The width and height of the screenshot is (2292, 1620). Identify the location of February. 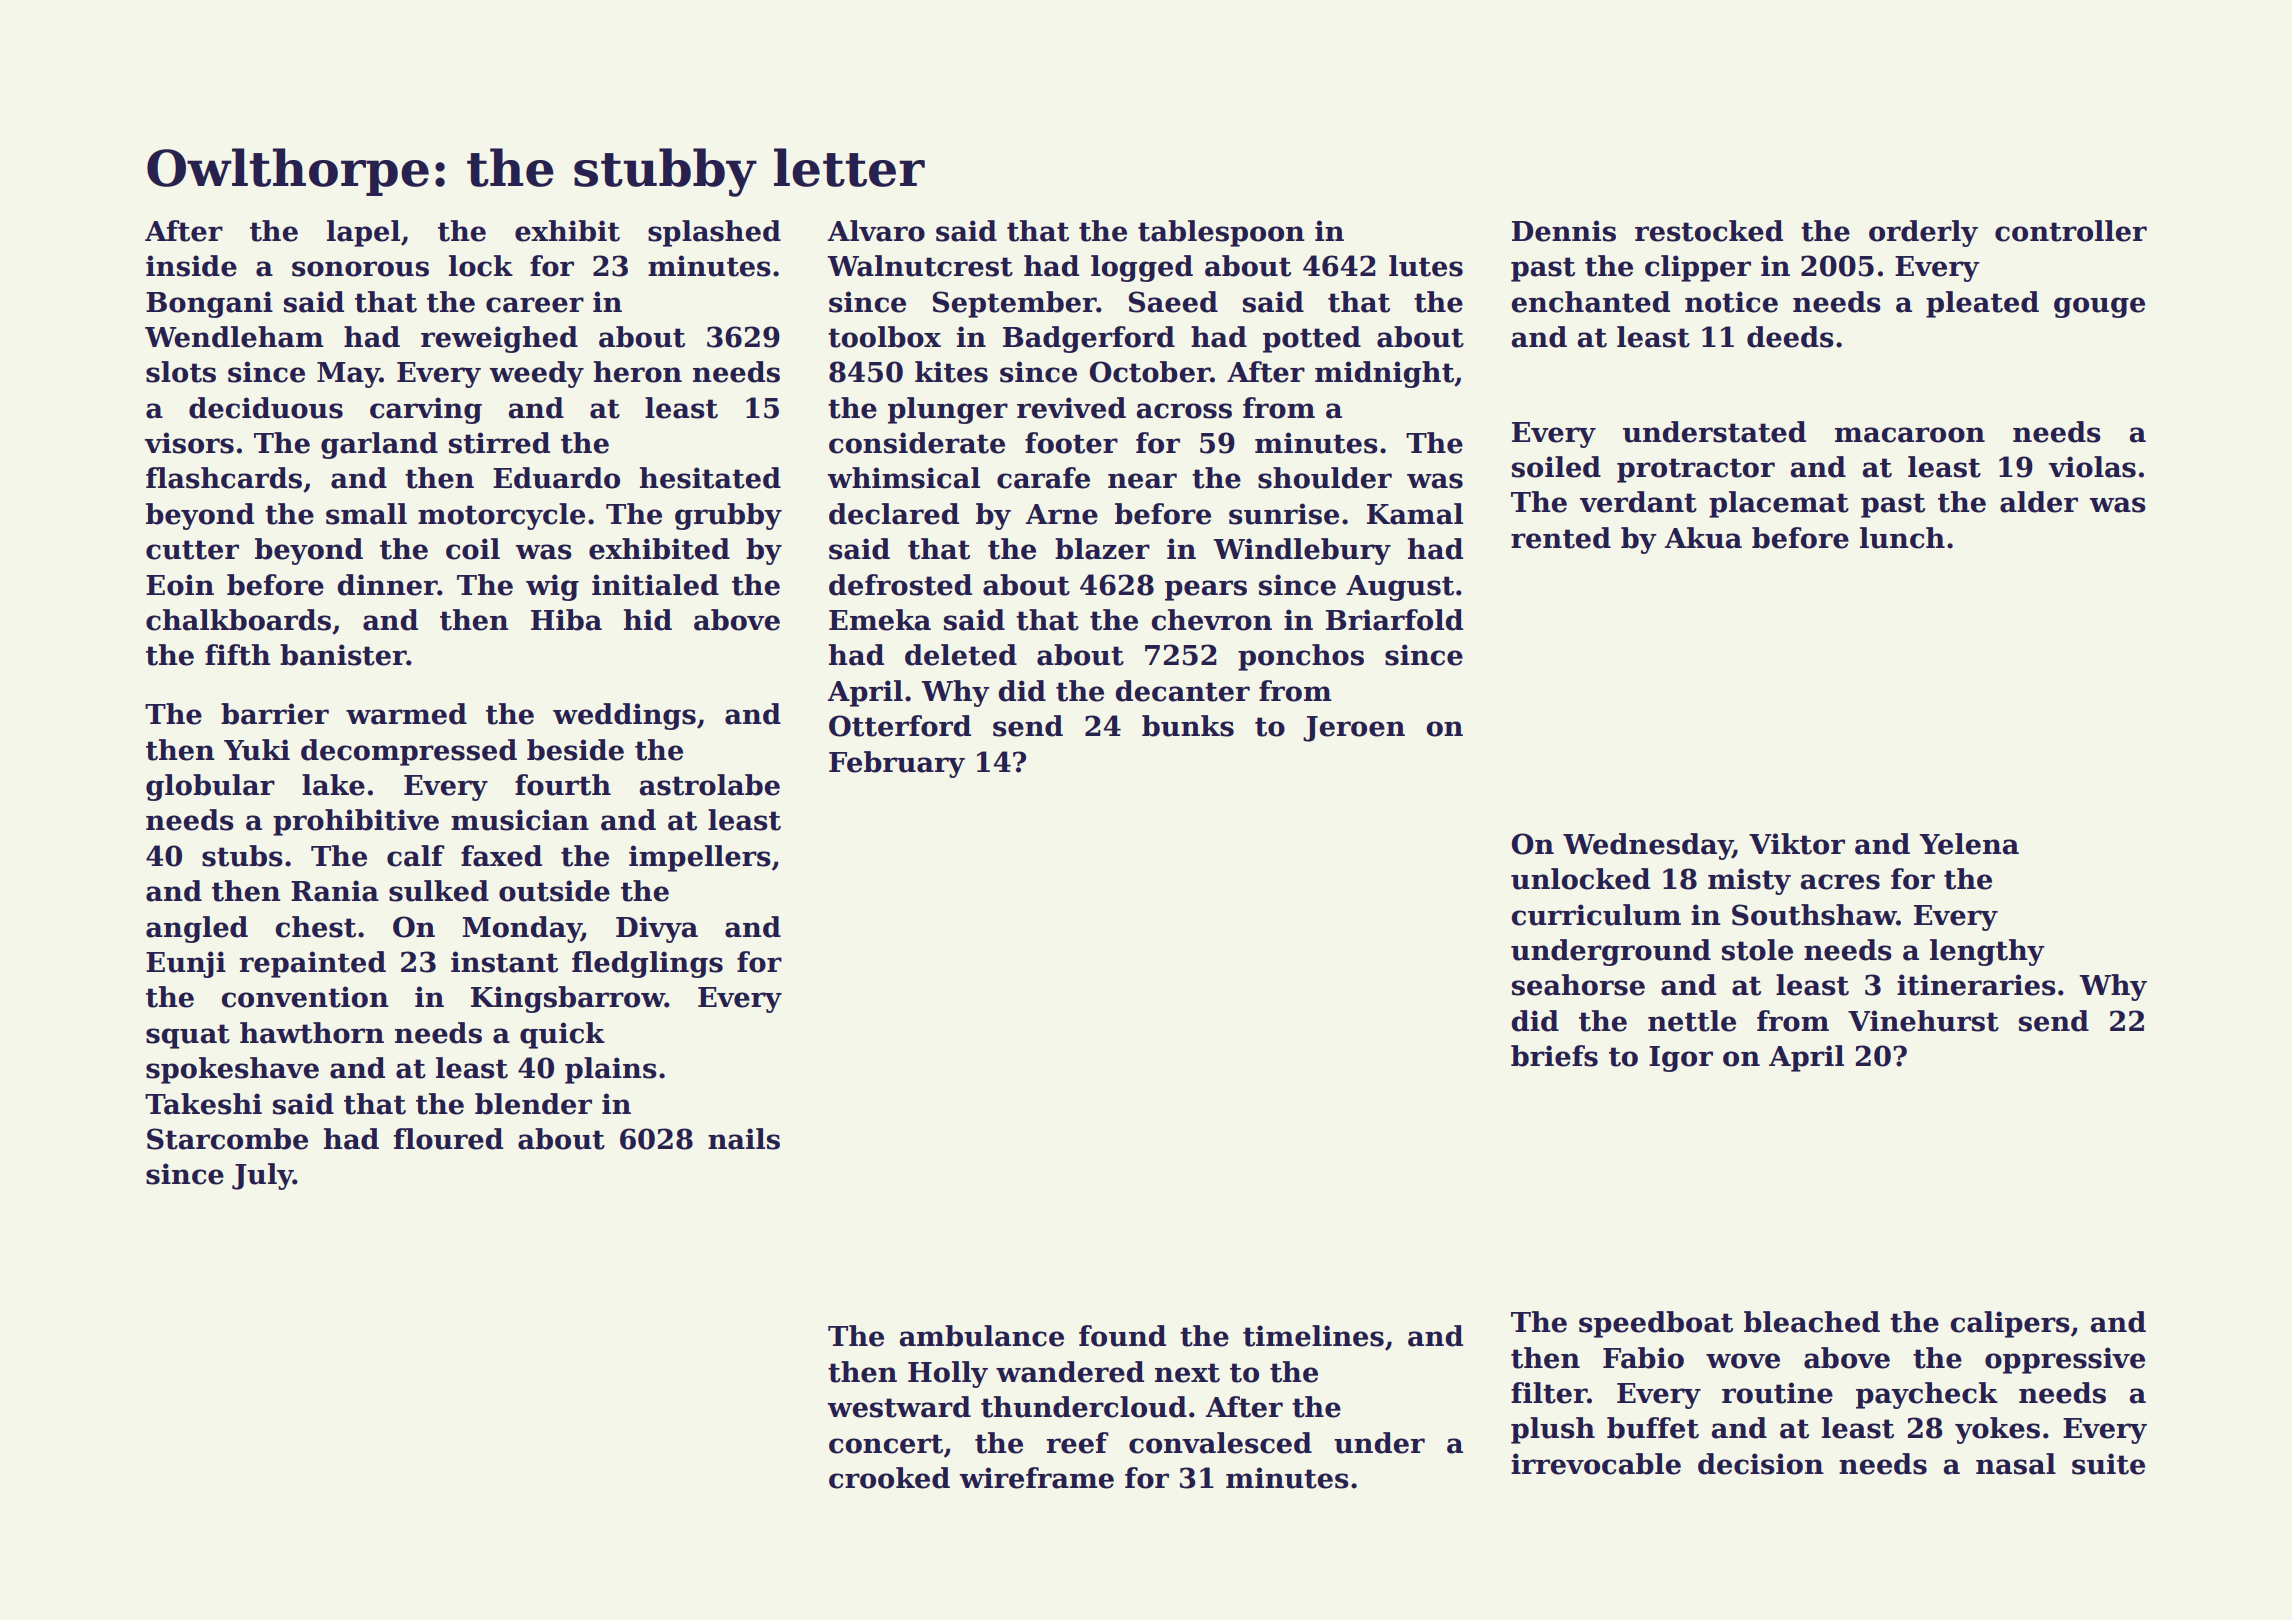
(897, 764).
